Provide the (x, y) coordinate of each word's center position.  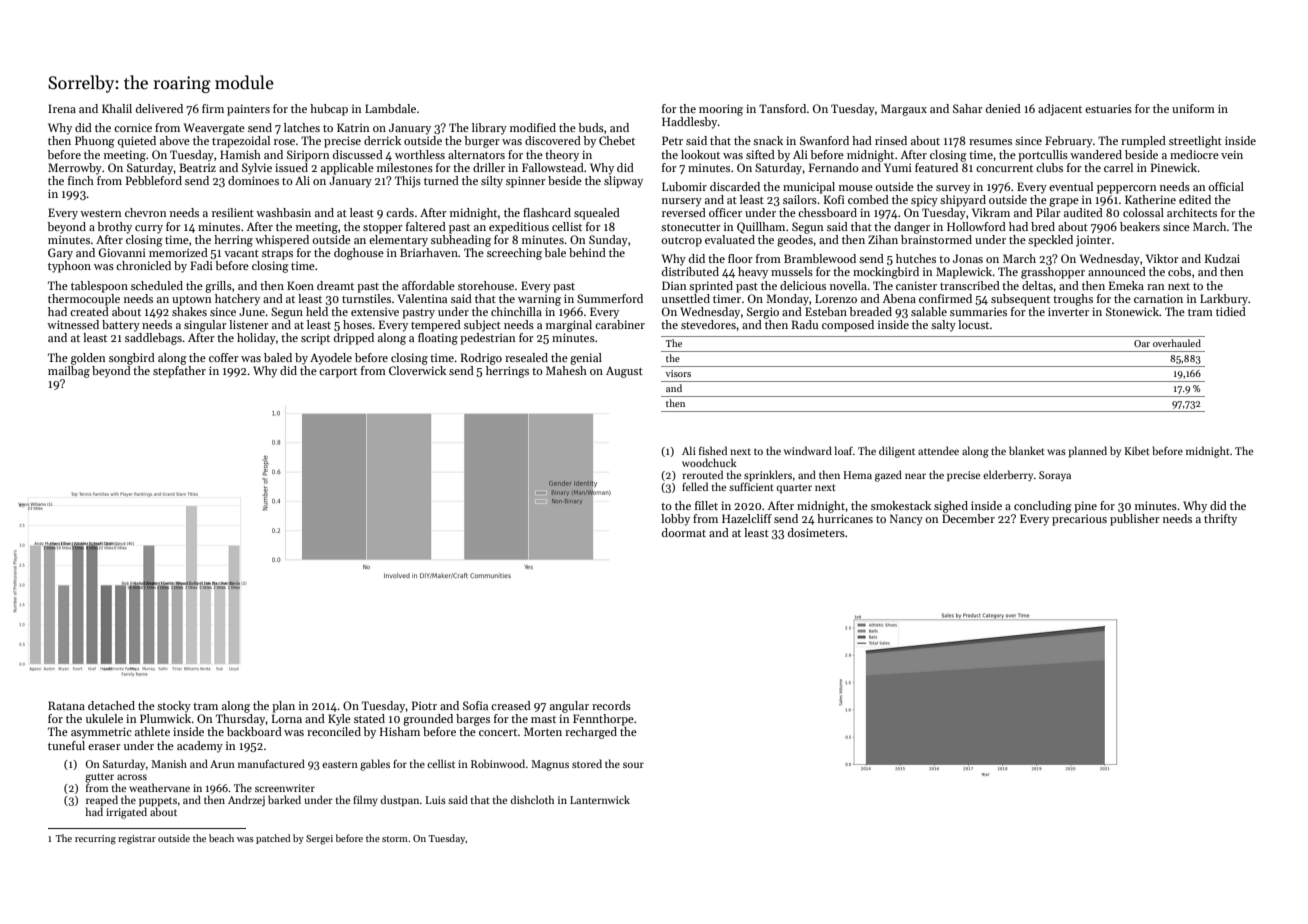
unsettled (686, 298)
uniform (1193, 108)
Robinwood (498, 763)
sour (633, 765)
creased (511, 705)
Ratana (66, 705)
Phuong (94, 142)
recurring (95, 840)
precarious (1079, 520)
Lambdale (390, 108)
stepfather (179, 372)
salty (943, 326)
